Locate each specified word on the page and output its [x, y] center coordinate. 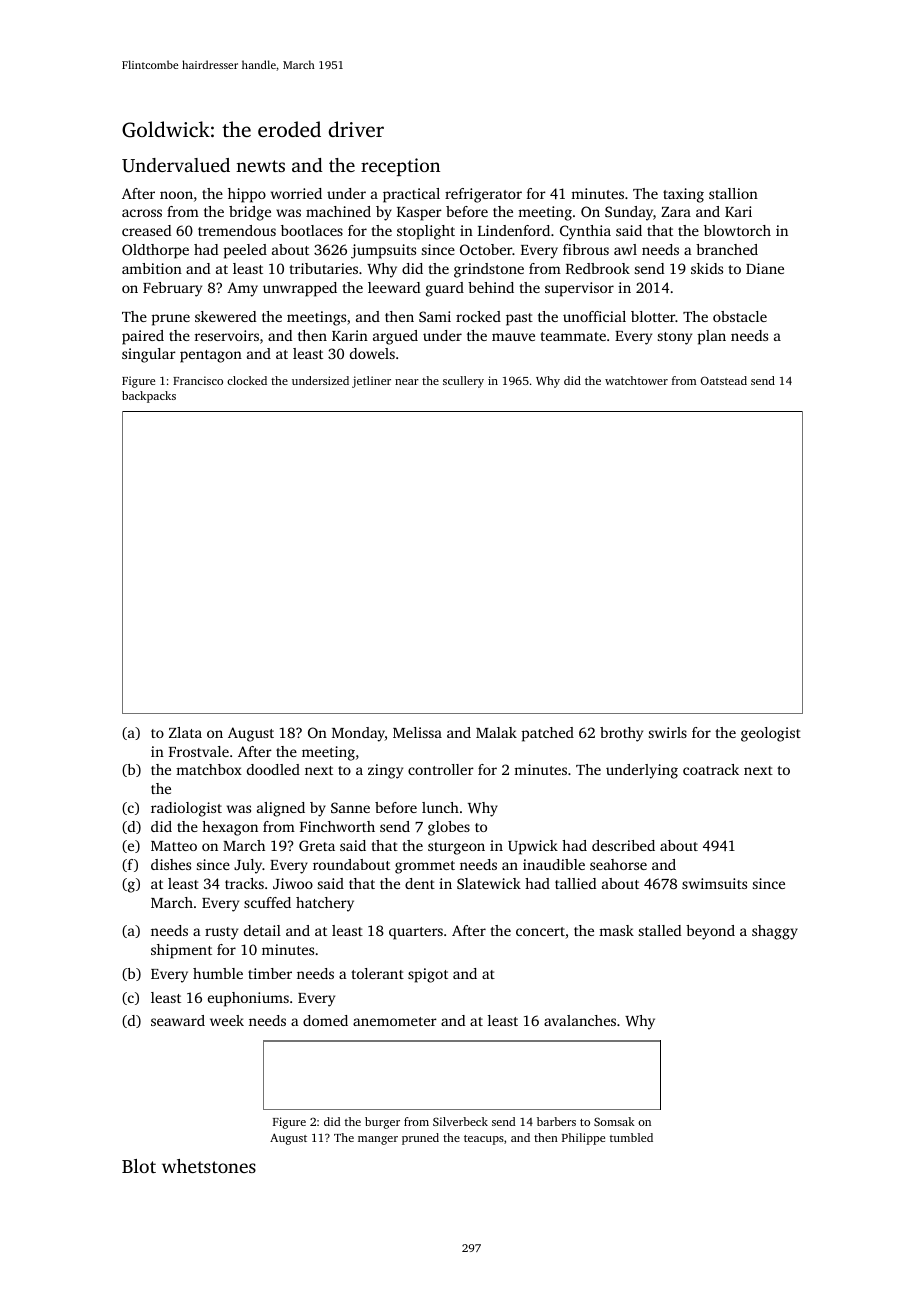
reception [400, 167]
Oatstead [724, 380]
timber [270, 973]
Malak [496, 732]
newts [260, 166]
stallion [733, 193]
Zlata [185, 732]
